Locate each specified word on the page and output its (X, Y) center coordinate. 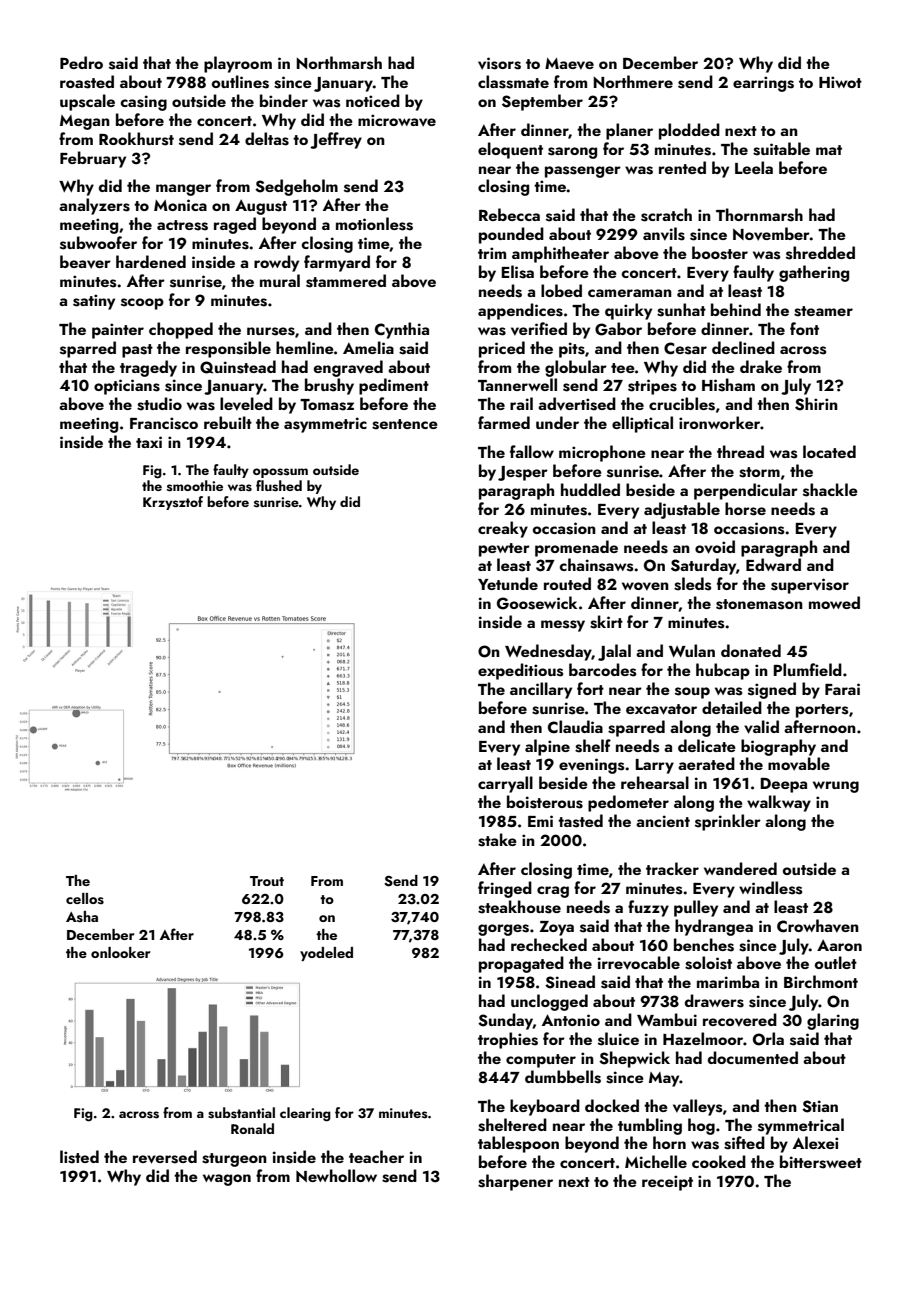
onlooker (120, 952)
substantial (241, 1113)
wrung (836, 787)
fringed (505, 889)
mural (280, 280)
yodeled (326, 954)
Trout (267, 881)
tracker (672, 868)
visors (499, 63)
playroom (238, 64)
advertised (577, 404)
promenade (576, 548)
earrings (763, 84)
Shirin (816, 404)
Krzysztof (173, 503)
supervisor (810, 586)
